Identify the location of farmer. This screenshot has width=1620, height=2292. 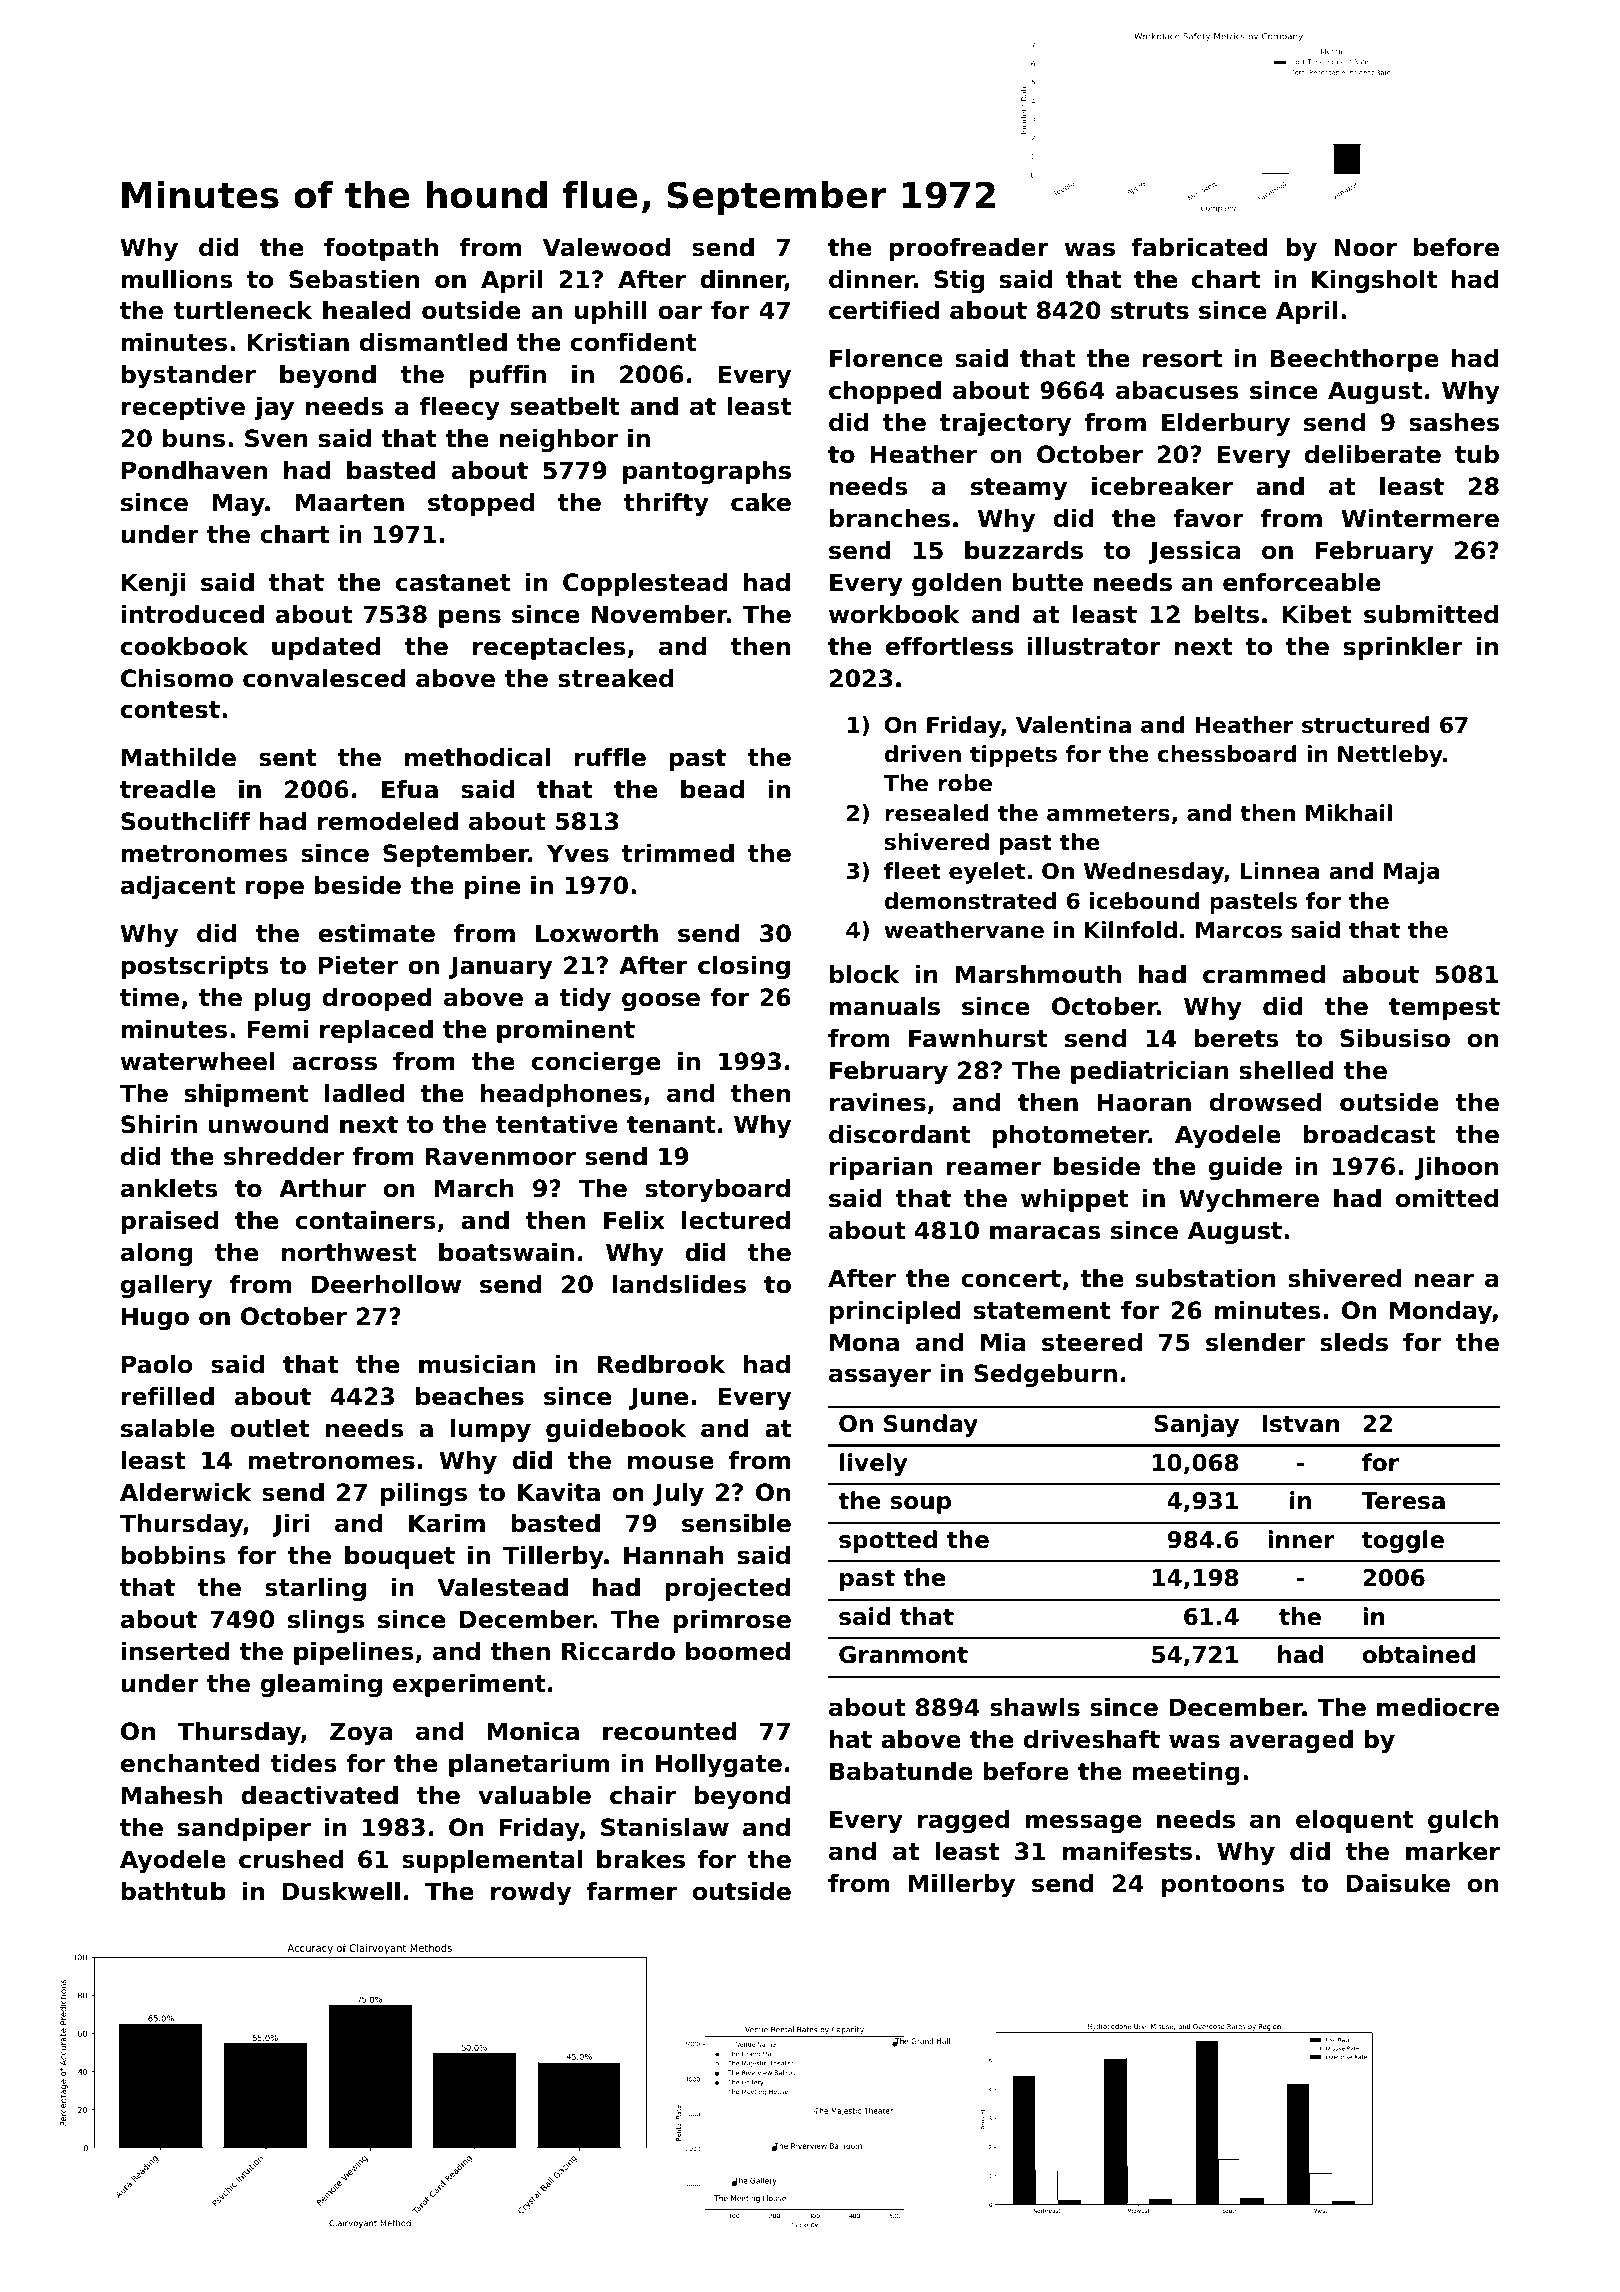
(631, 1891).
